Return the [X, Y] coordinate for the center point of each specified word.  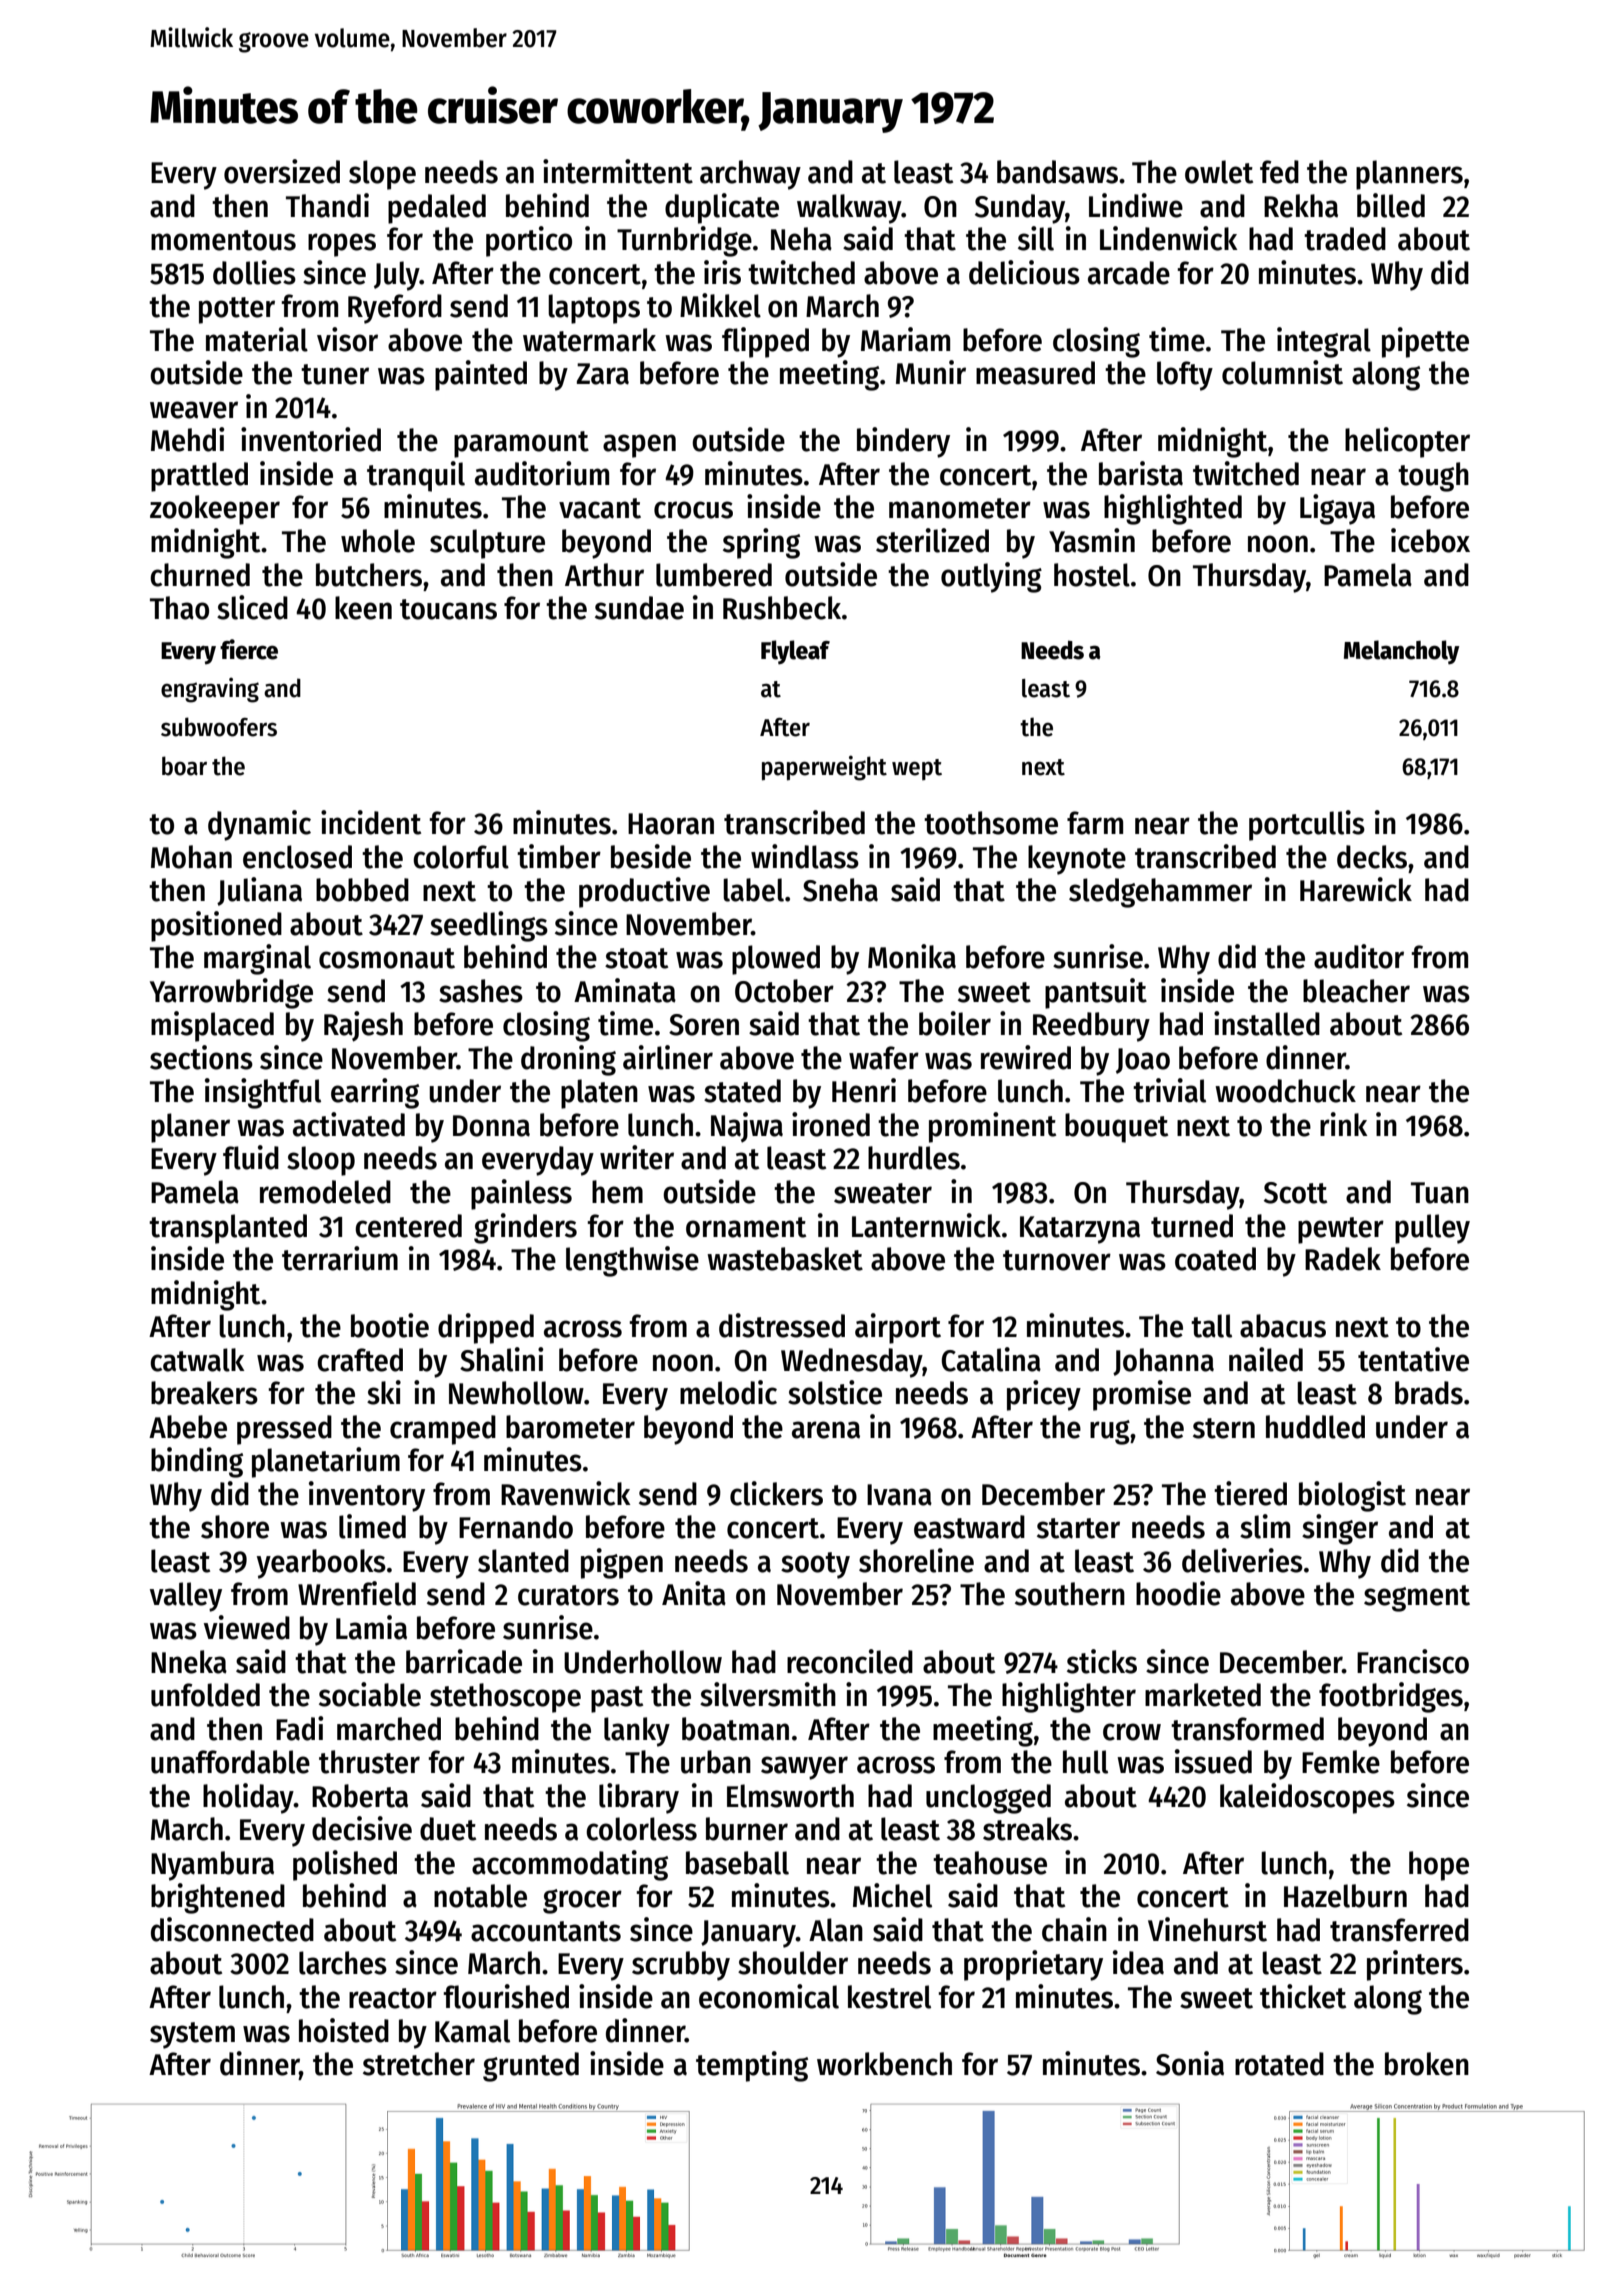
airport [898, 1328]
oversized [282, 171]
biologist [1352, 1496]
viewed [247, 1627]
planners [1409, 175]
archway [750, 175]
